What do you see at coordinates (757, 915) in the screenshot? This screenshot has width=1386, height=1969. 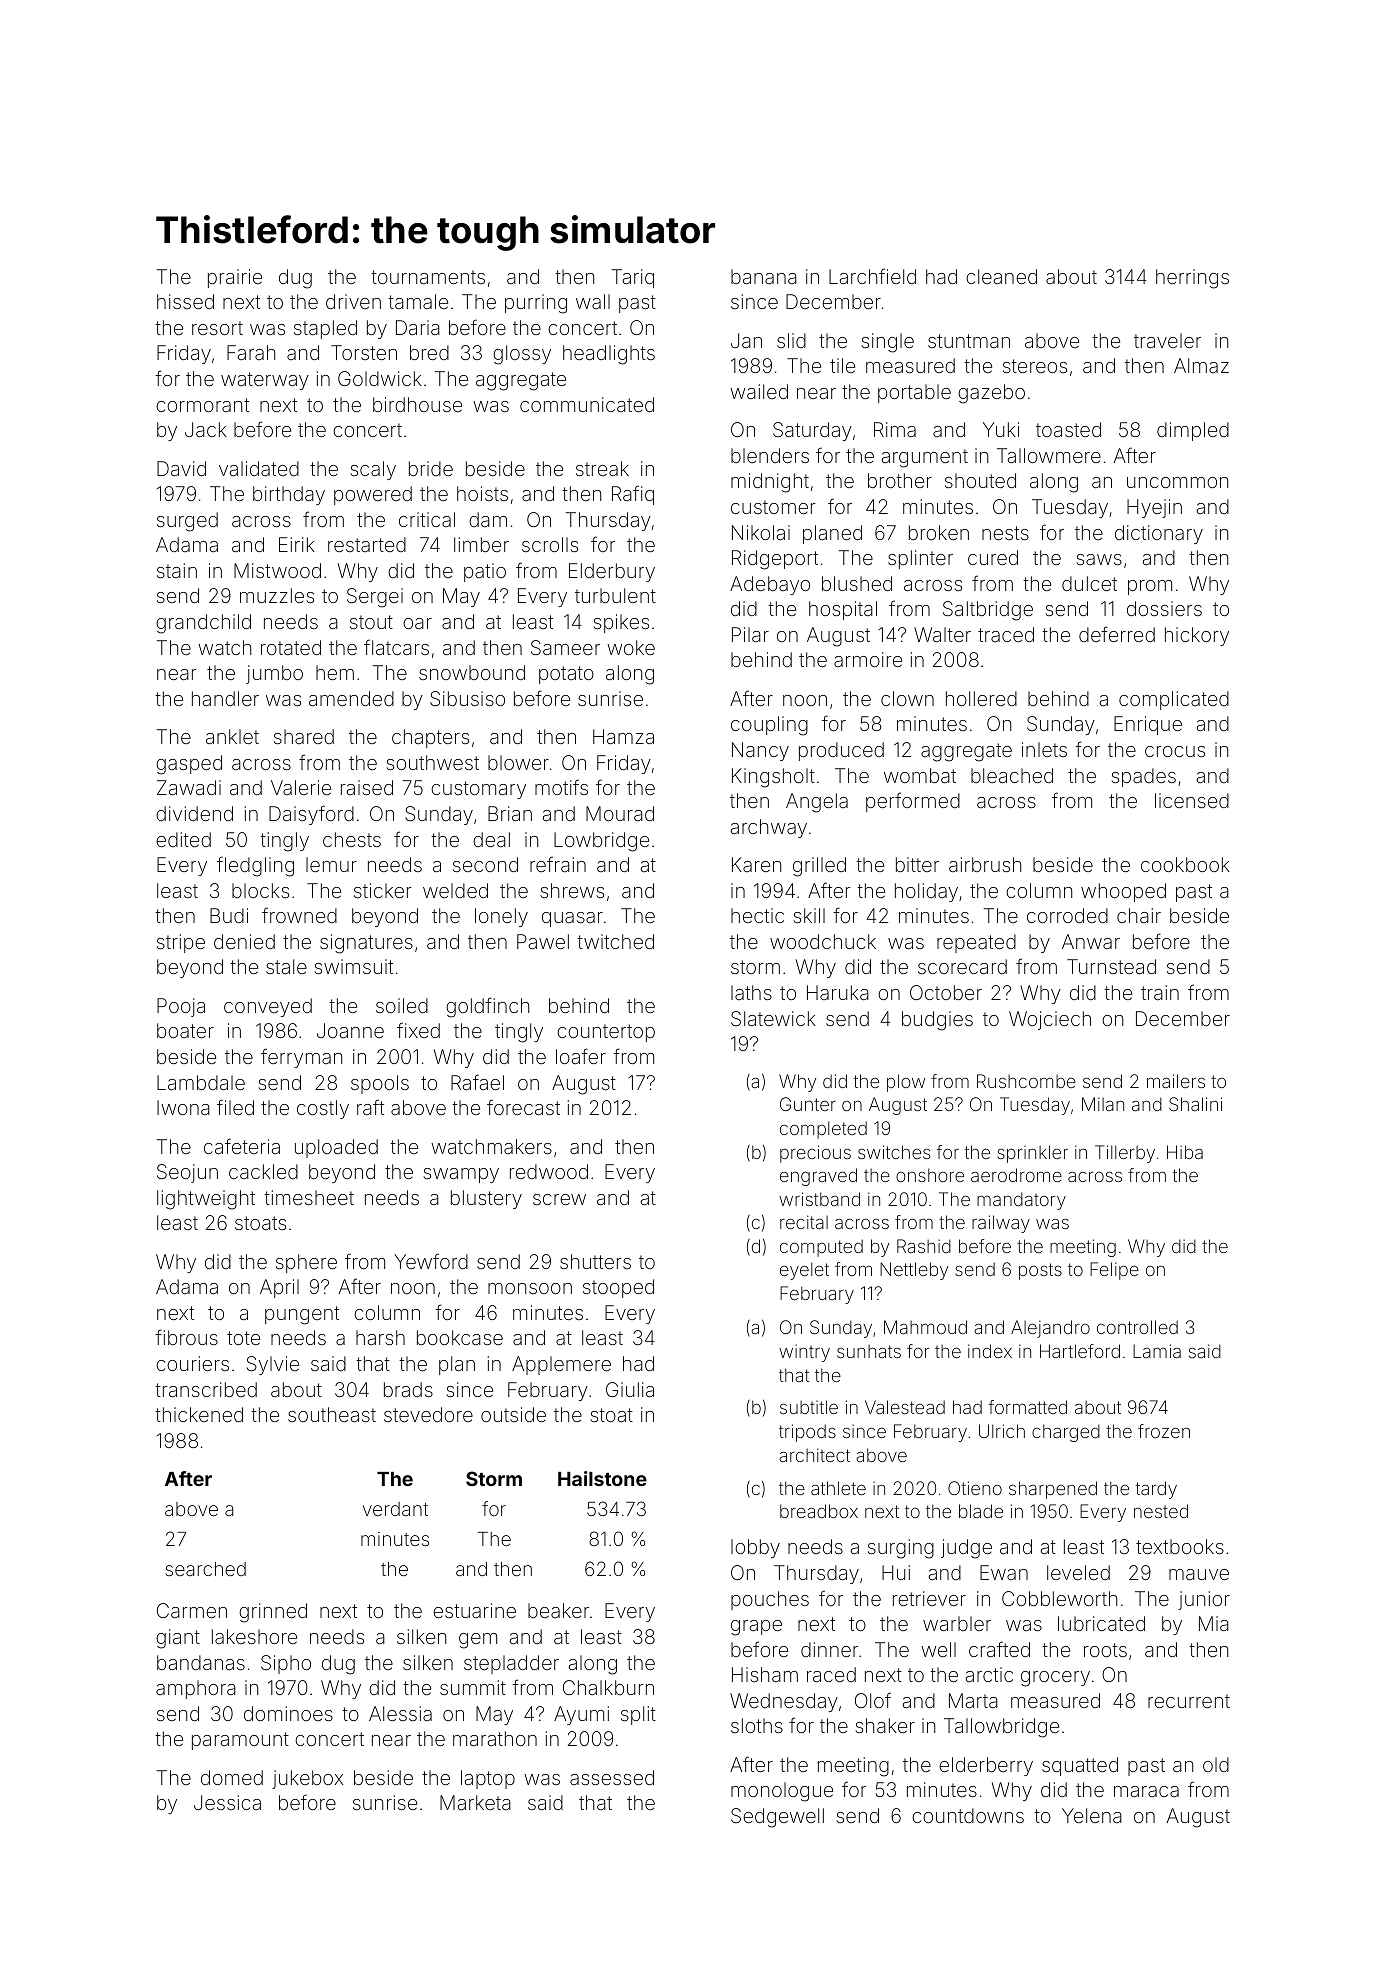 I see `hectic` at bounding box center [757, 915].
